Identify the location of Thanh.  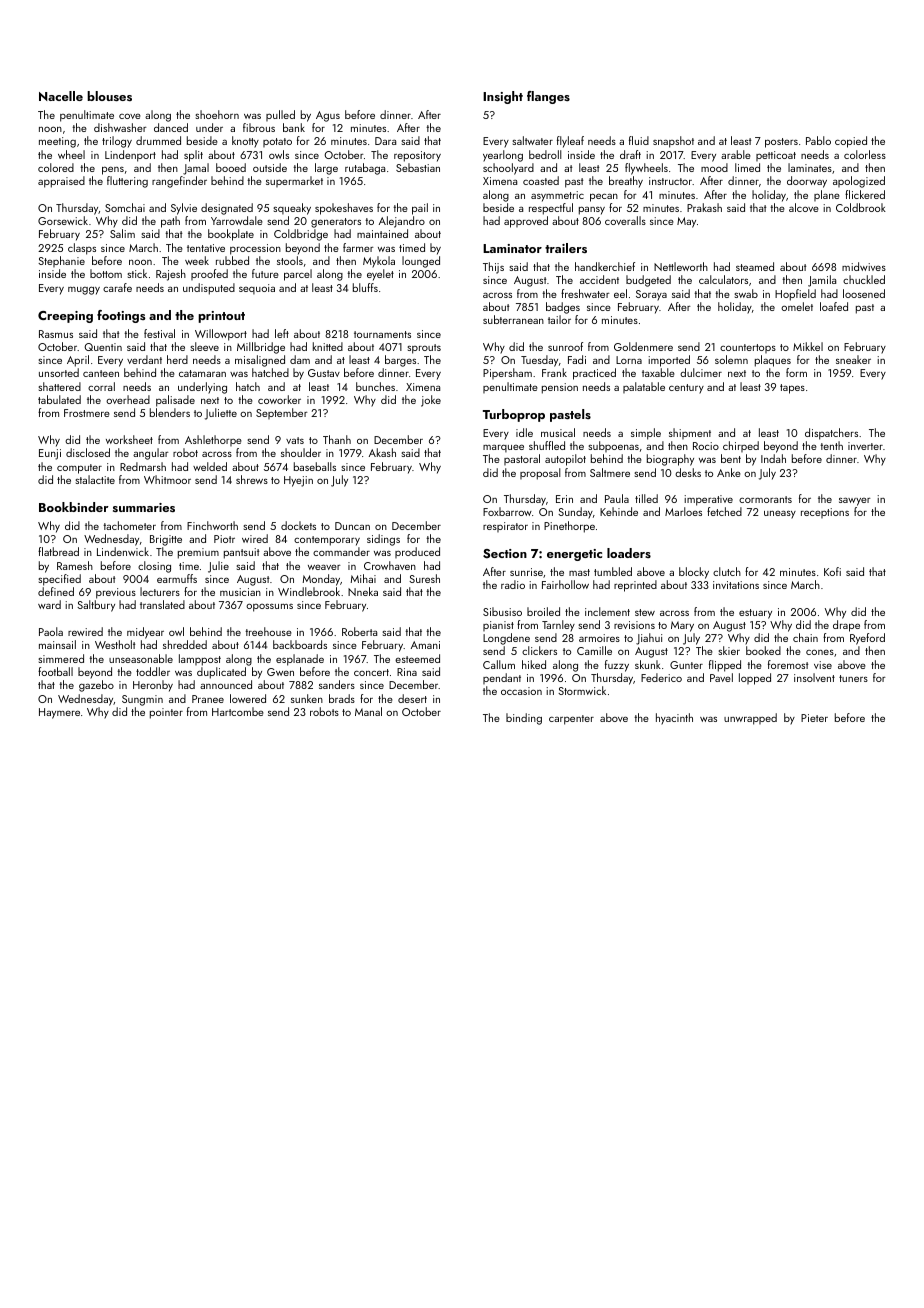
(337, 439).
